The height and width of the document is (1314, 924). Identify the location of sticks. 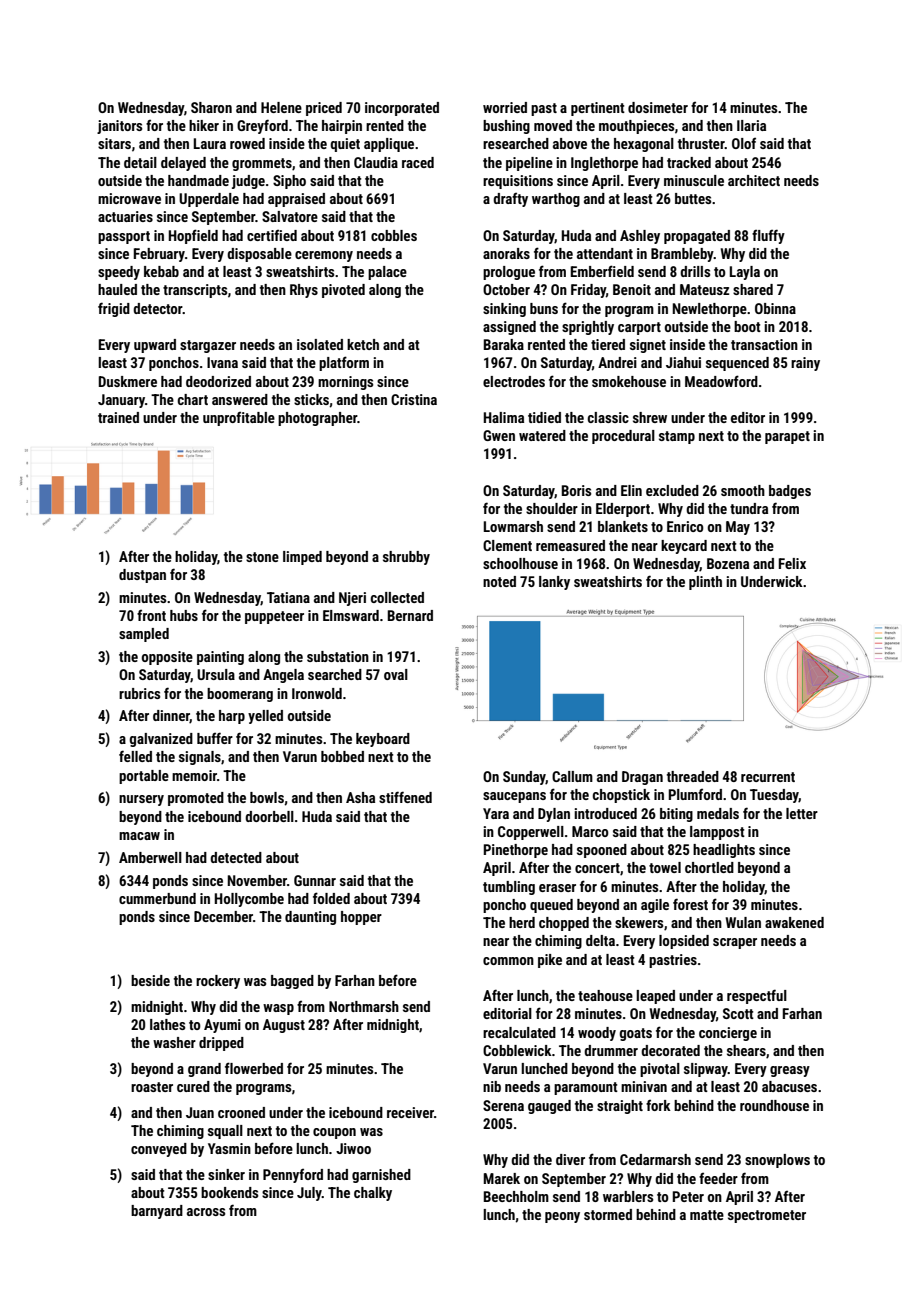
(311, 399).
